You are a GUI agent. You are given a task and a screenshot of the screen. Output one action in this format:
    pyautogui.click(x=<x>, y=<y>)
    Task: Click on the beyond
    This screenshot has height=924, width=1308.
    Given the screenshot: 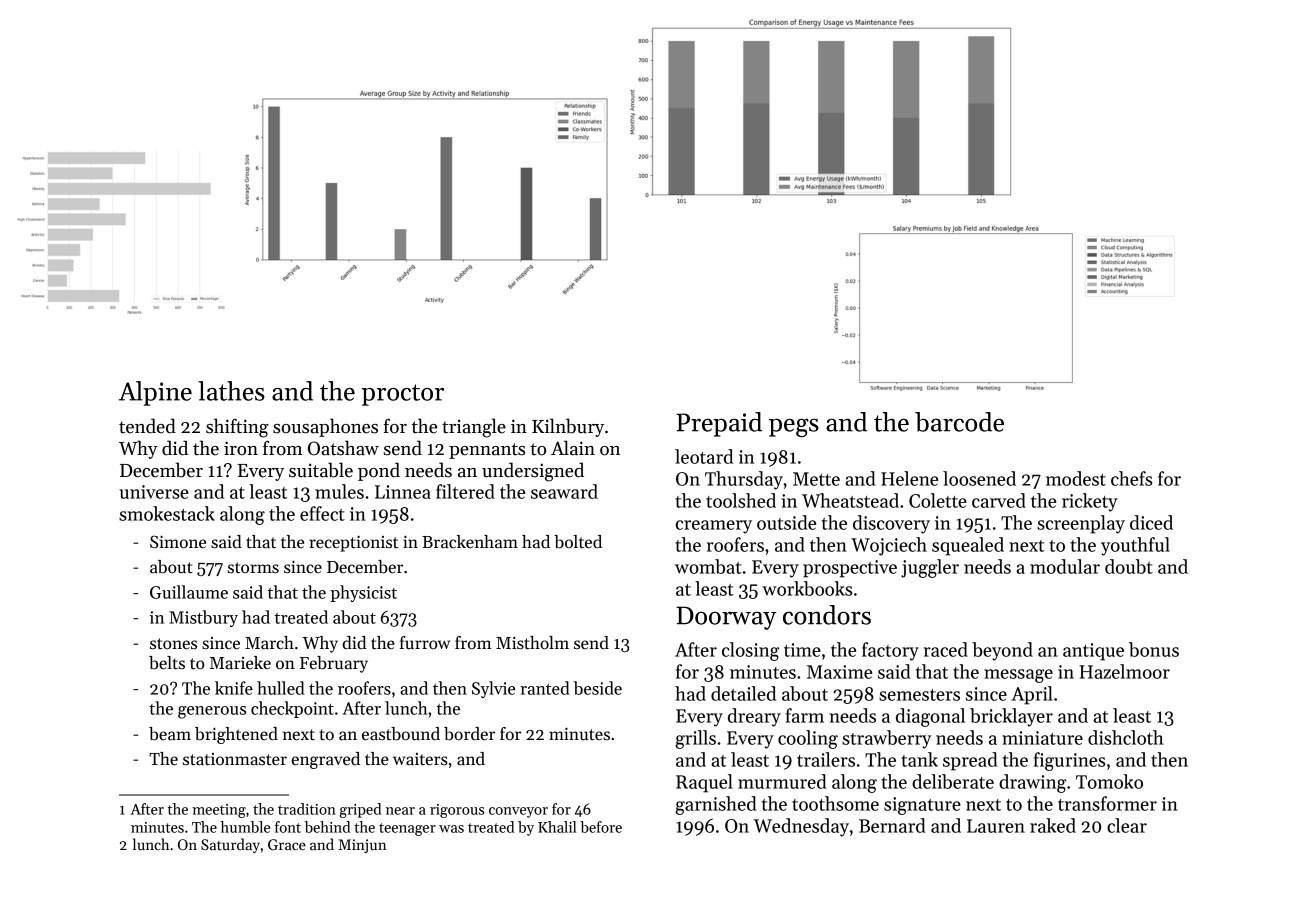 What is the action you would take?
    pyautogui.click(x=1002, y=651)
